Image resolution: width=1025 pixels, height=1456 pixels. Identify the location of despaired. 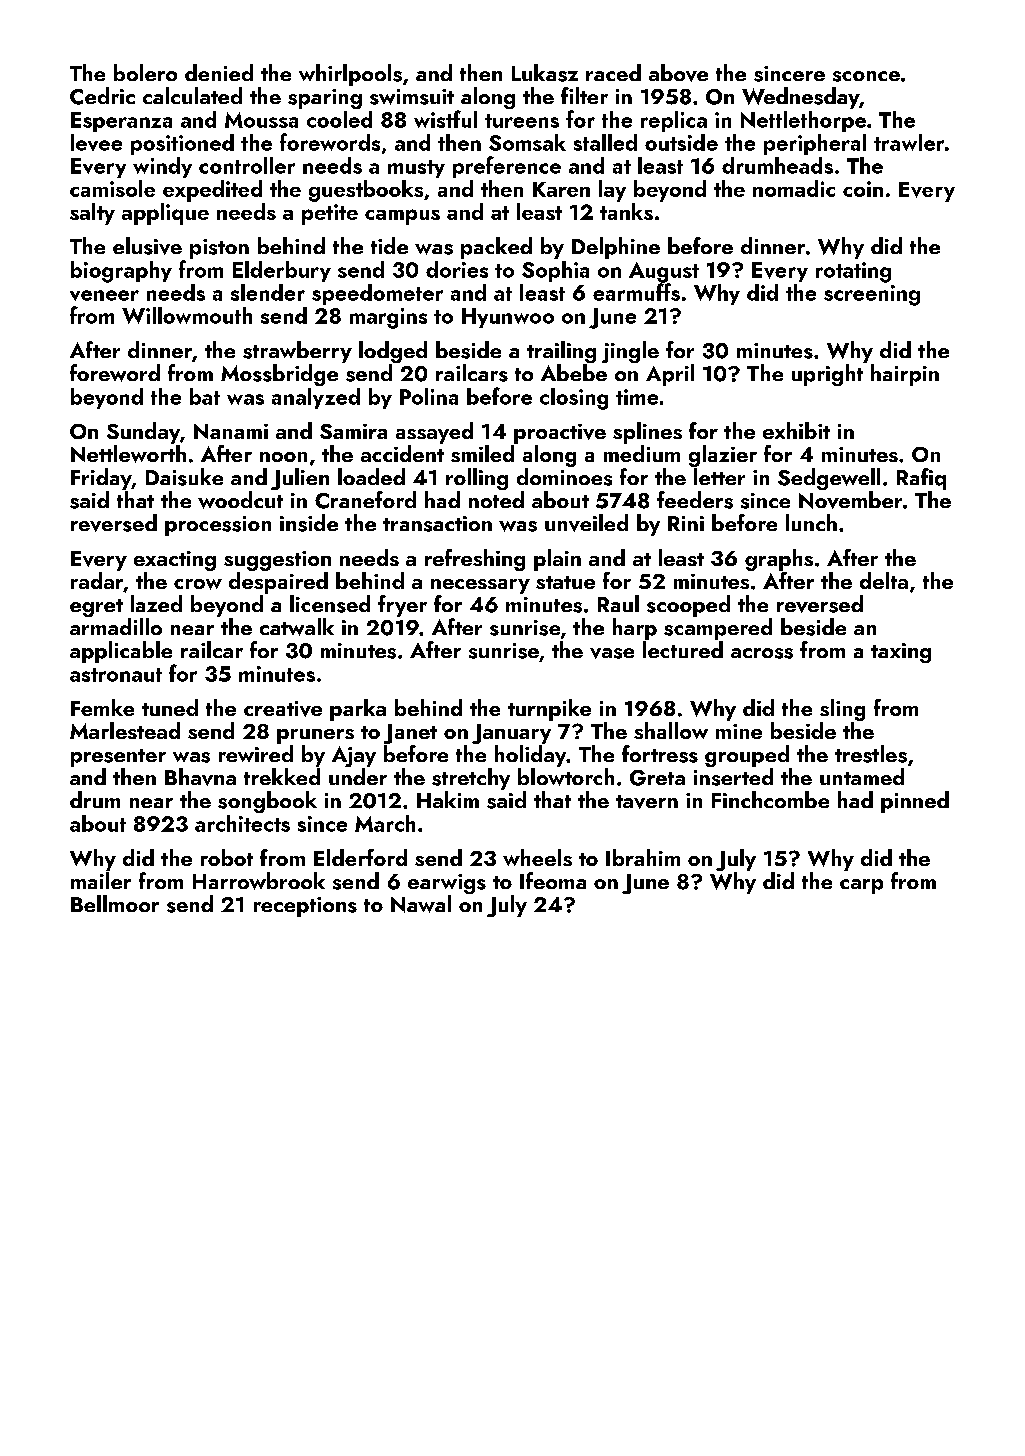
(278, 583).
